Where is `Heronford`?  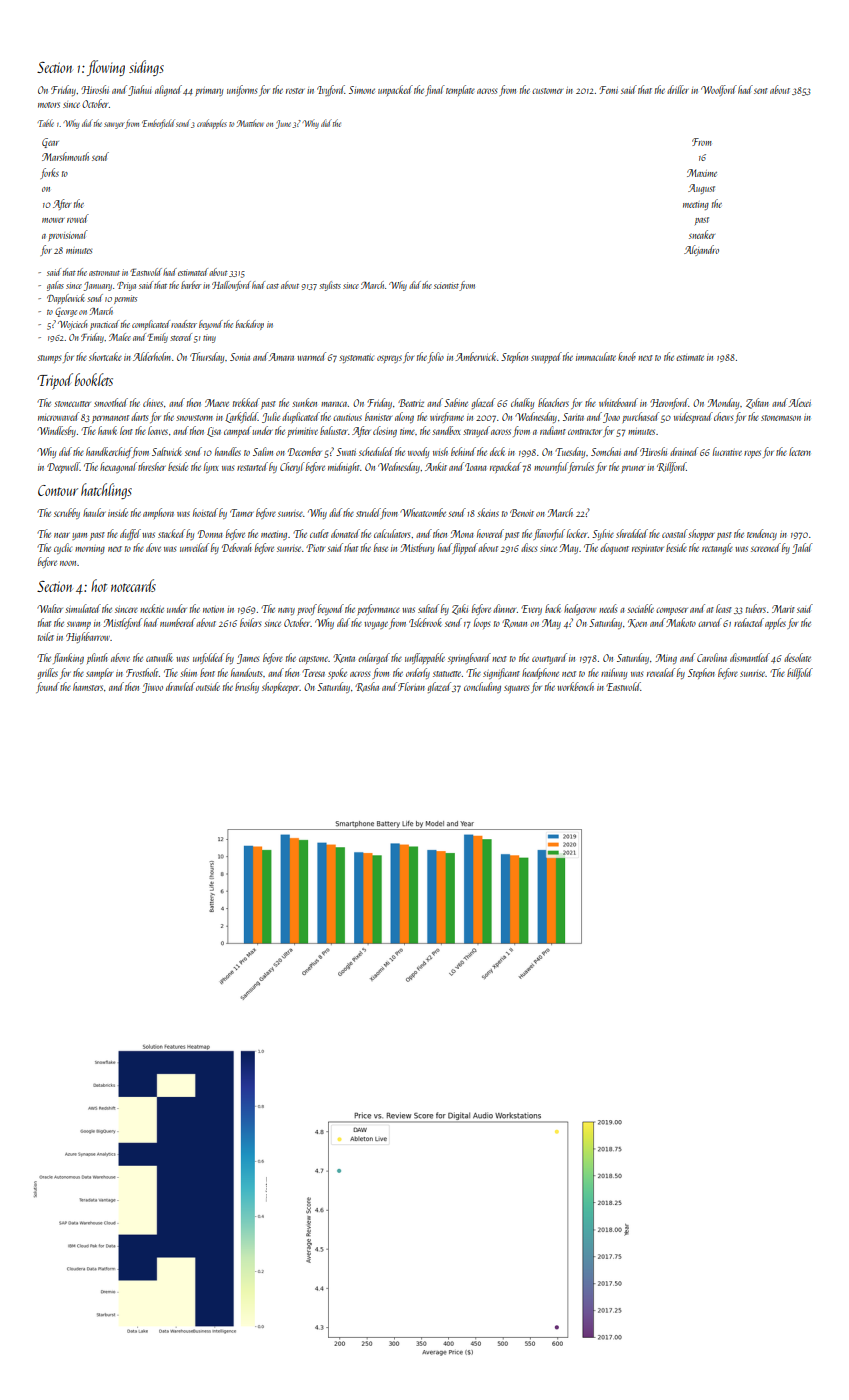 Heronford is located at coordinates (669, 403).
